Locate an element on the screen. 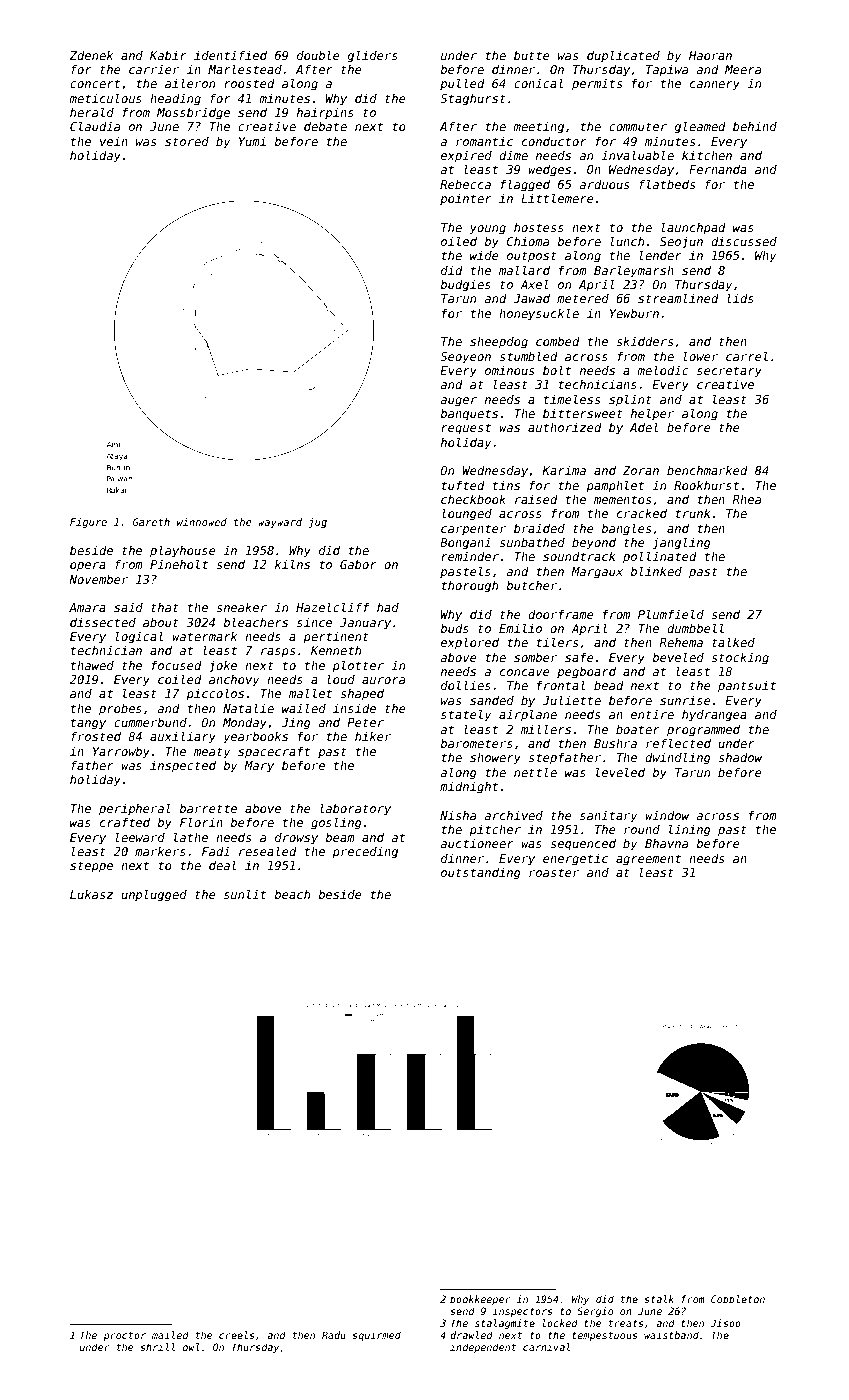 Image resolution: width=849 pixels, height=1400 pixels. tempestuous is located at coordinates (604, 1336).
